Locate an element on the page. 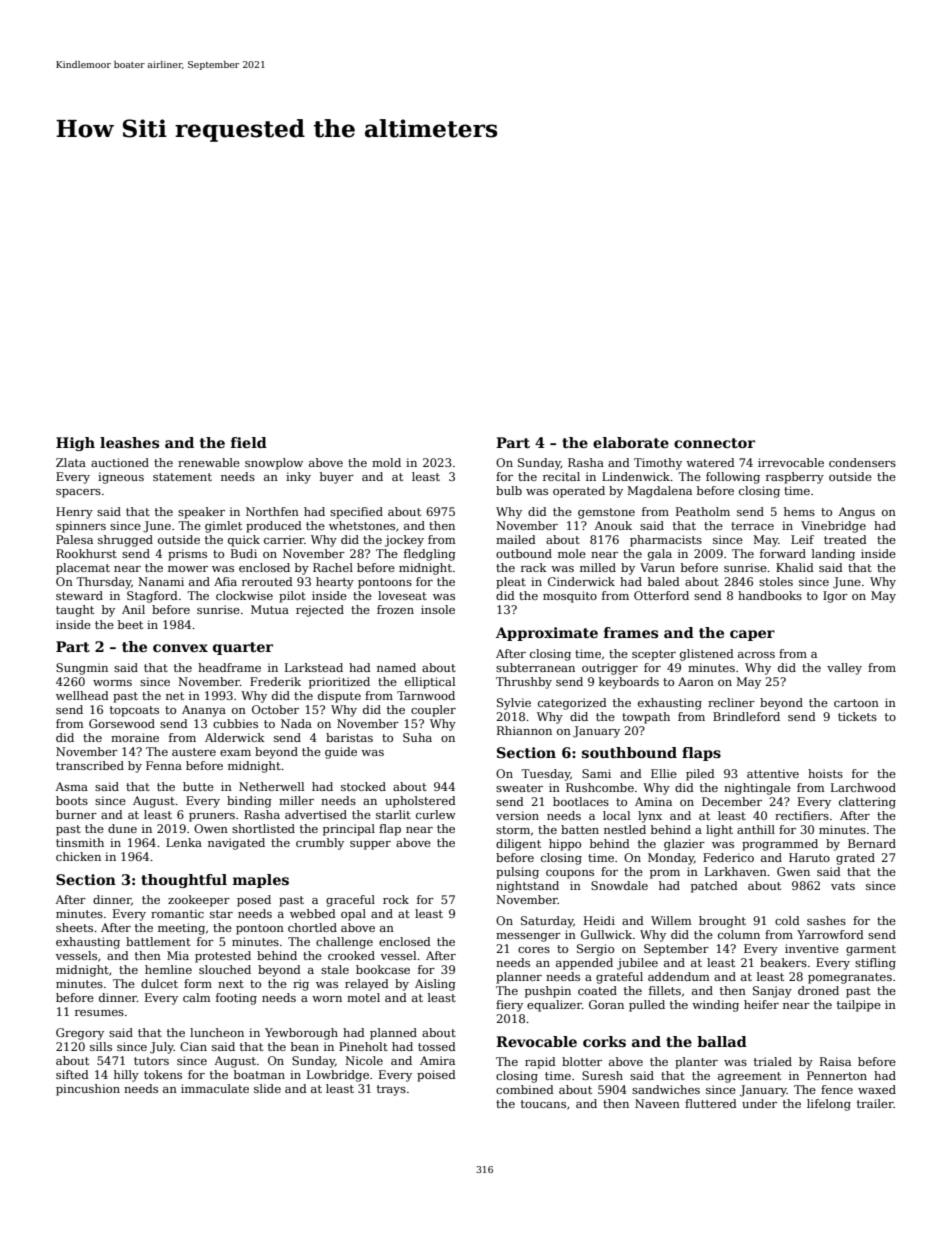 This page has width=952, height=1233. leashes is located at coordinates (129, 442).
